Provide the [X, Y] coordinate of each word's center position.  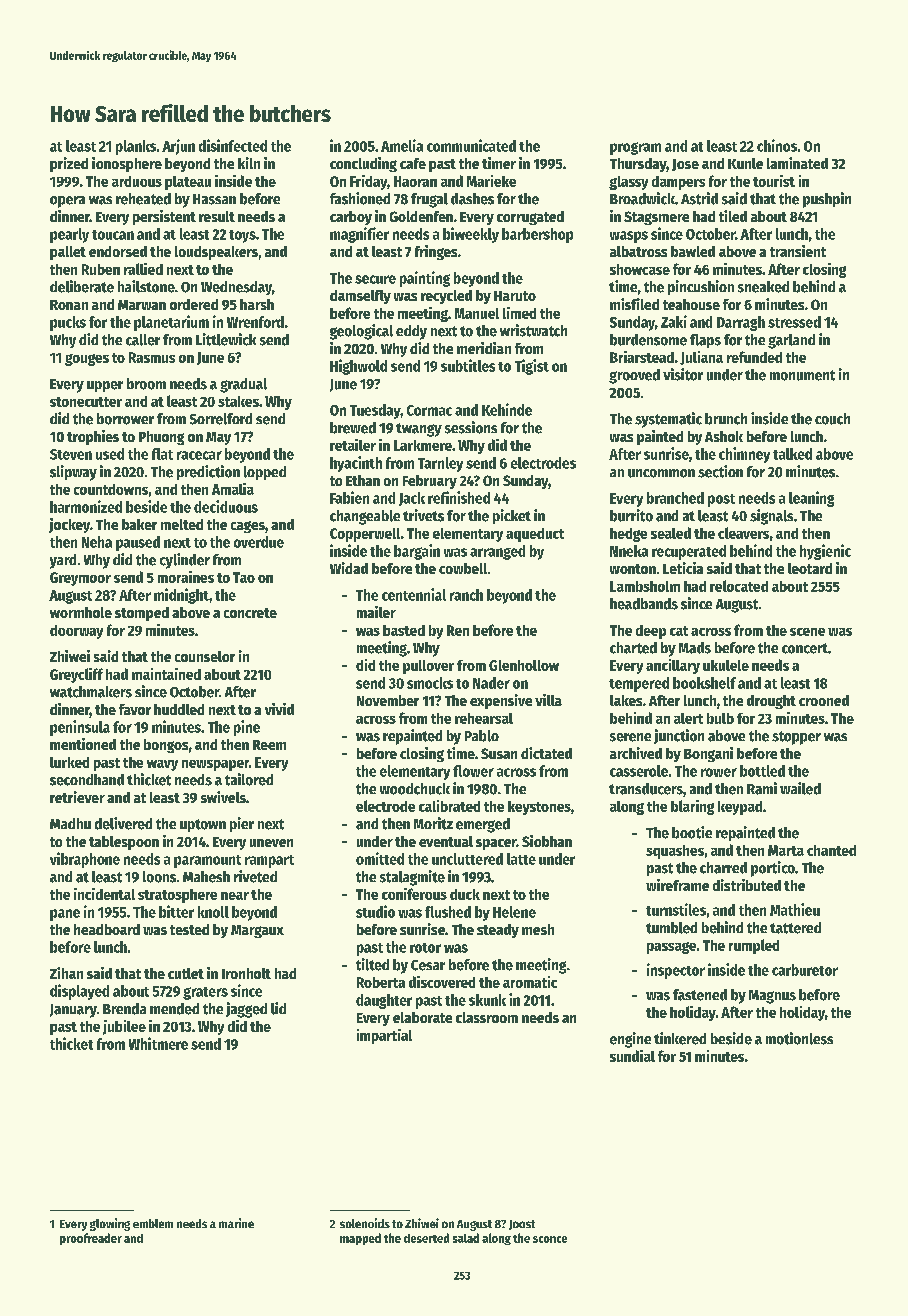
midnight [181, 596]
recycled [446, 297]
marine [236, 1223]
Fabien [349, 497]
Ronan [69, 305]
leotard [810, 568]
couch [832, 419]
